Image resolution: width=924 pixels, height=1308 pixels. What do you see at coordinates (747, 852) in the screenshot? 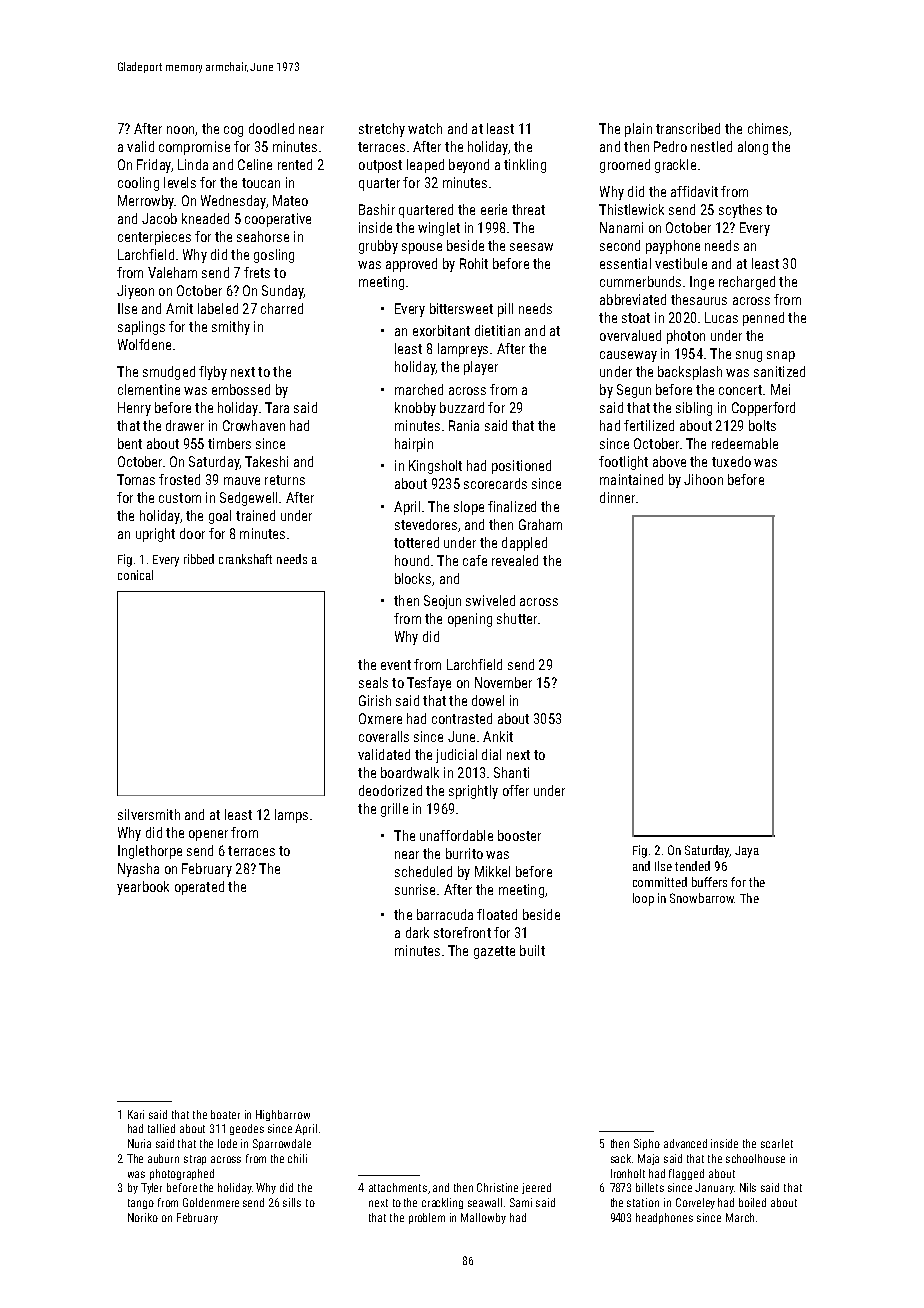
I see `Jaya` at bounding box center [747, 852].
